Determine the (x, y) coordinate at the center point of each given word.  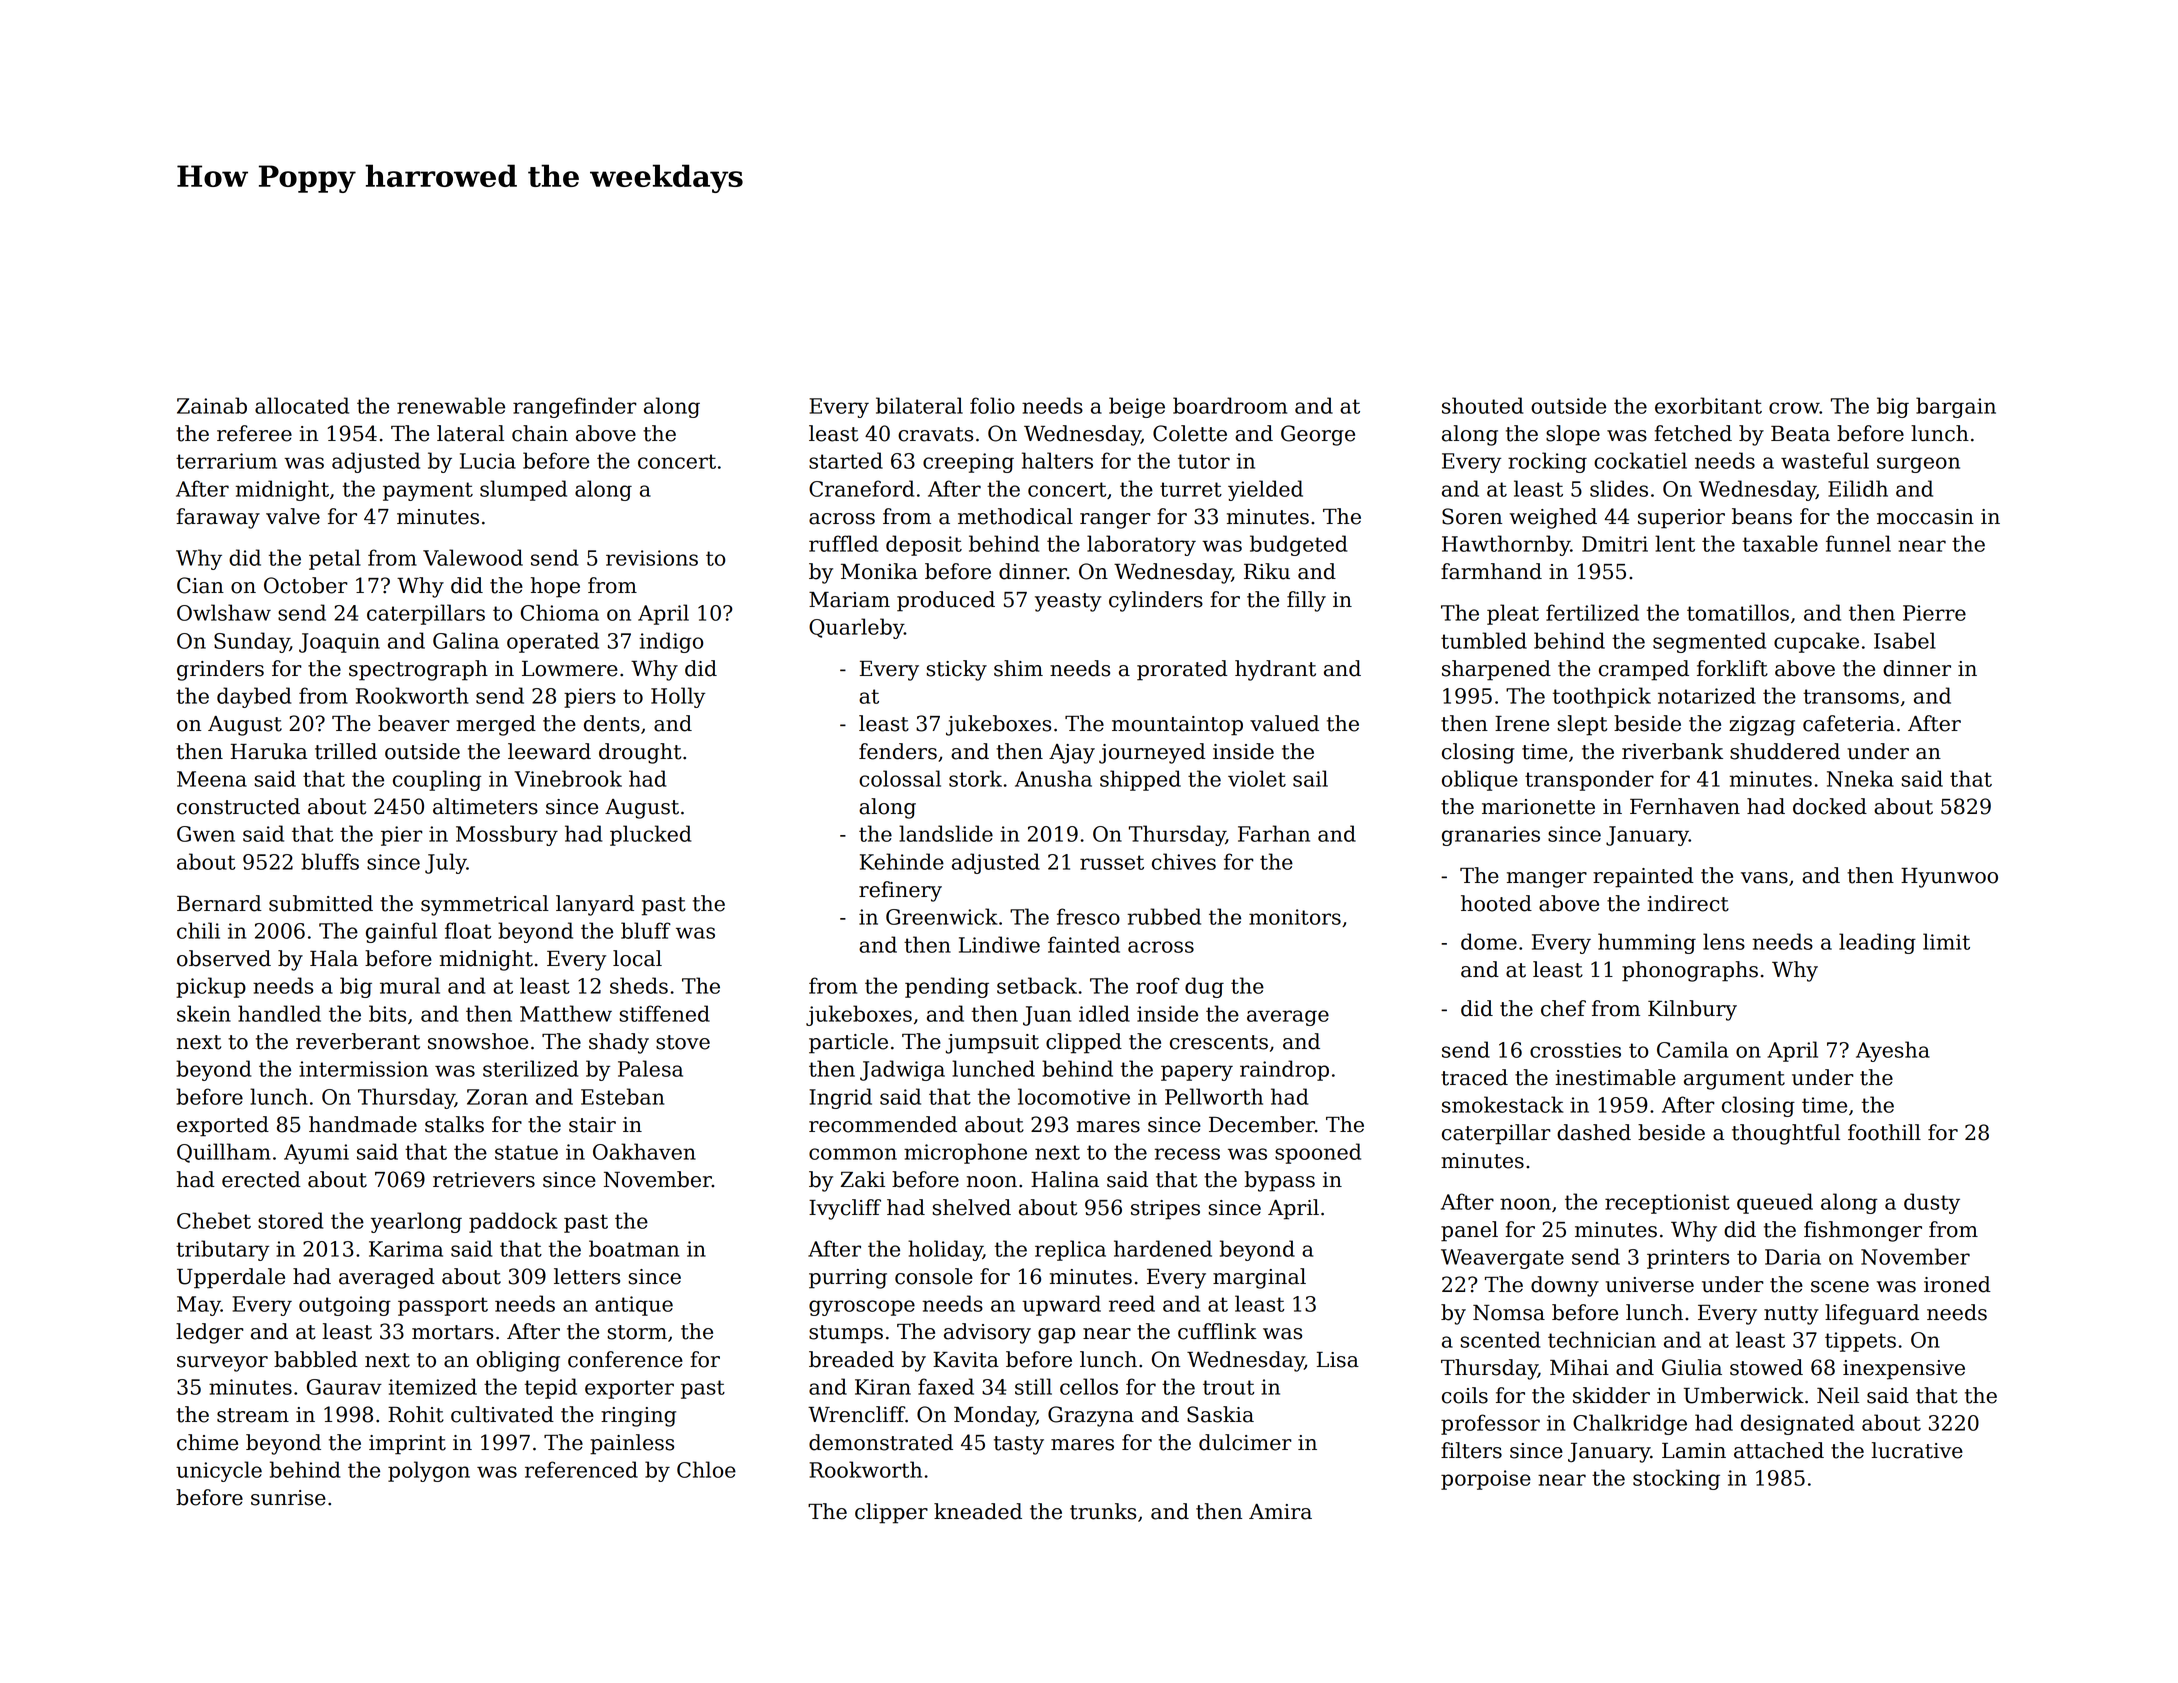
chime (207, 1442)
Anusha (1053, 778)
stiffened (665, 1013)
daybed (254, 697)
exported (223, 1126)
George (1318, 435)
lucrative (1917, 1450)
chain (540, 433)
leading (1877, 943)
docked (1830, 806)
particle (848, 1043)
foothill (1884, 1132)
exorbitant (1708, 405)
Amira (1280, 1512)
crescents (1219, 1042)
